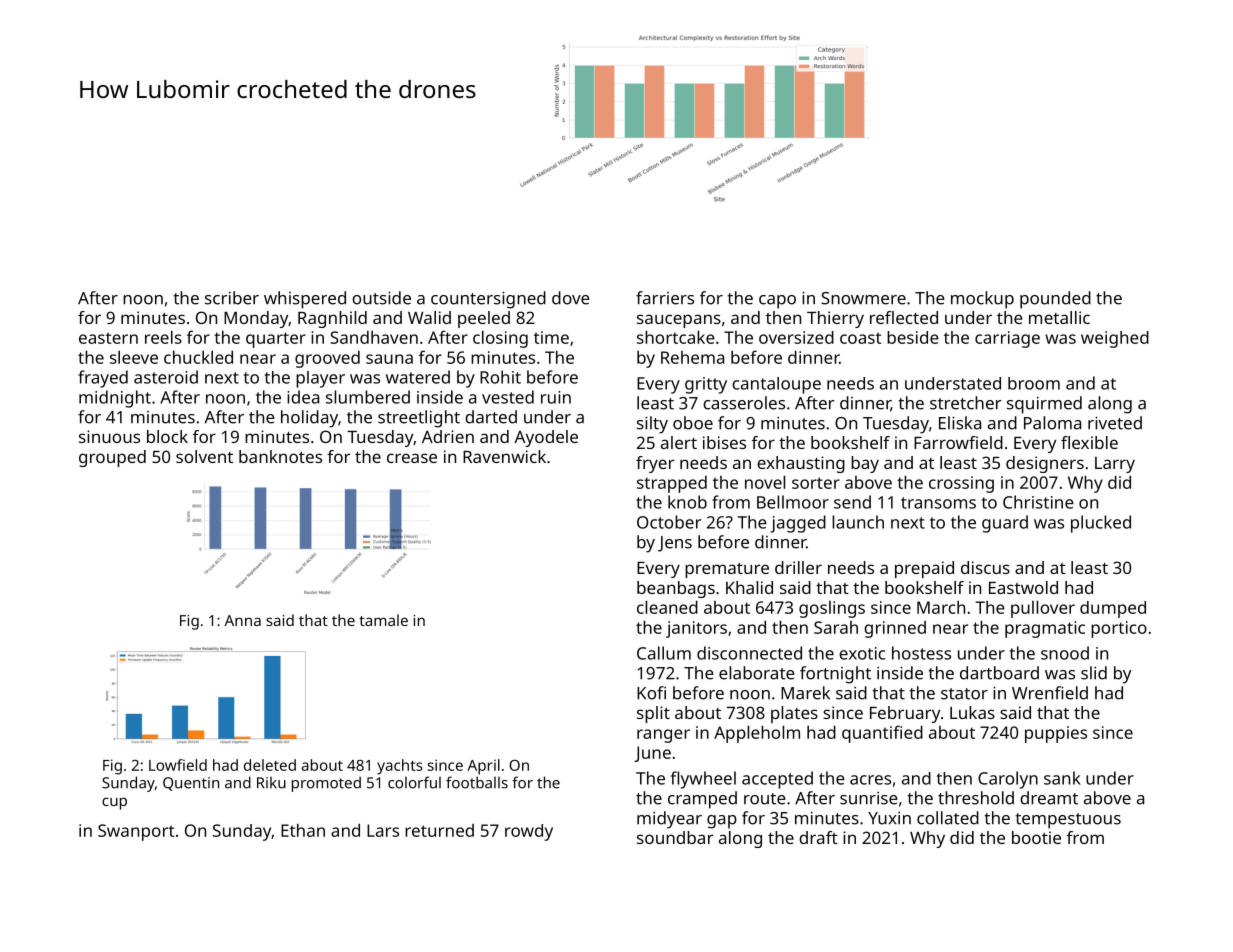 This screenshot has height=952, width=1233. Describe the element at coordinates (270, 765) in the screenshot. I see `deleted` at that location.
